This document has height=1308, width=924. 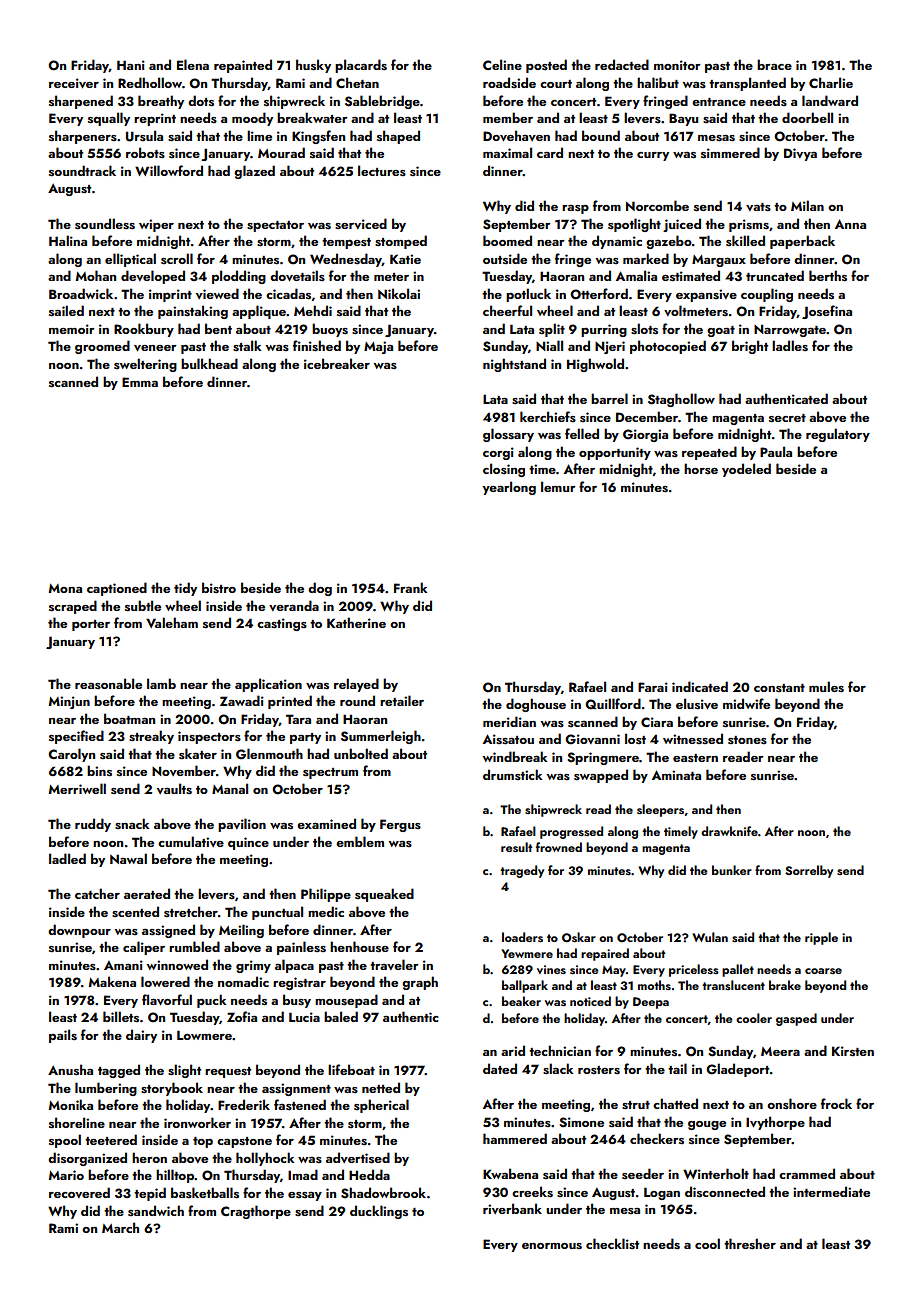 I want to click on spherical, so click(x=381, y=1106).
